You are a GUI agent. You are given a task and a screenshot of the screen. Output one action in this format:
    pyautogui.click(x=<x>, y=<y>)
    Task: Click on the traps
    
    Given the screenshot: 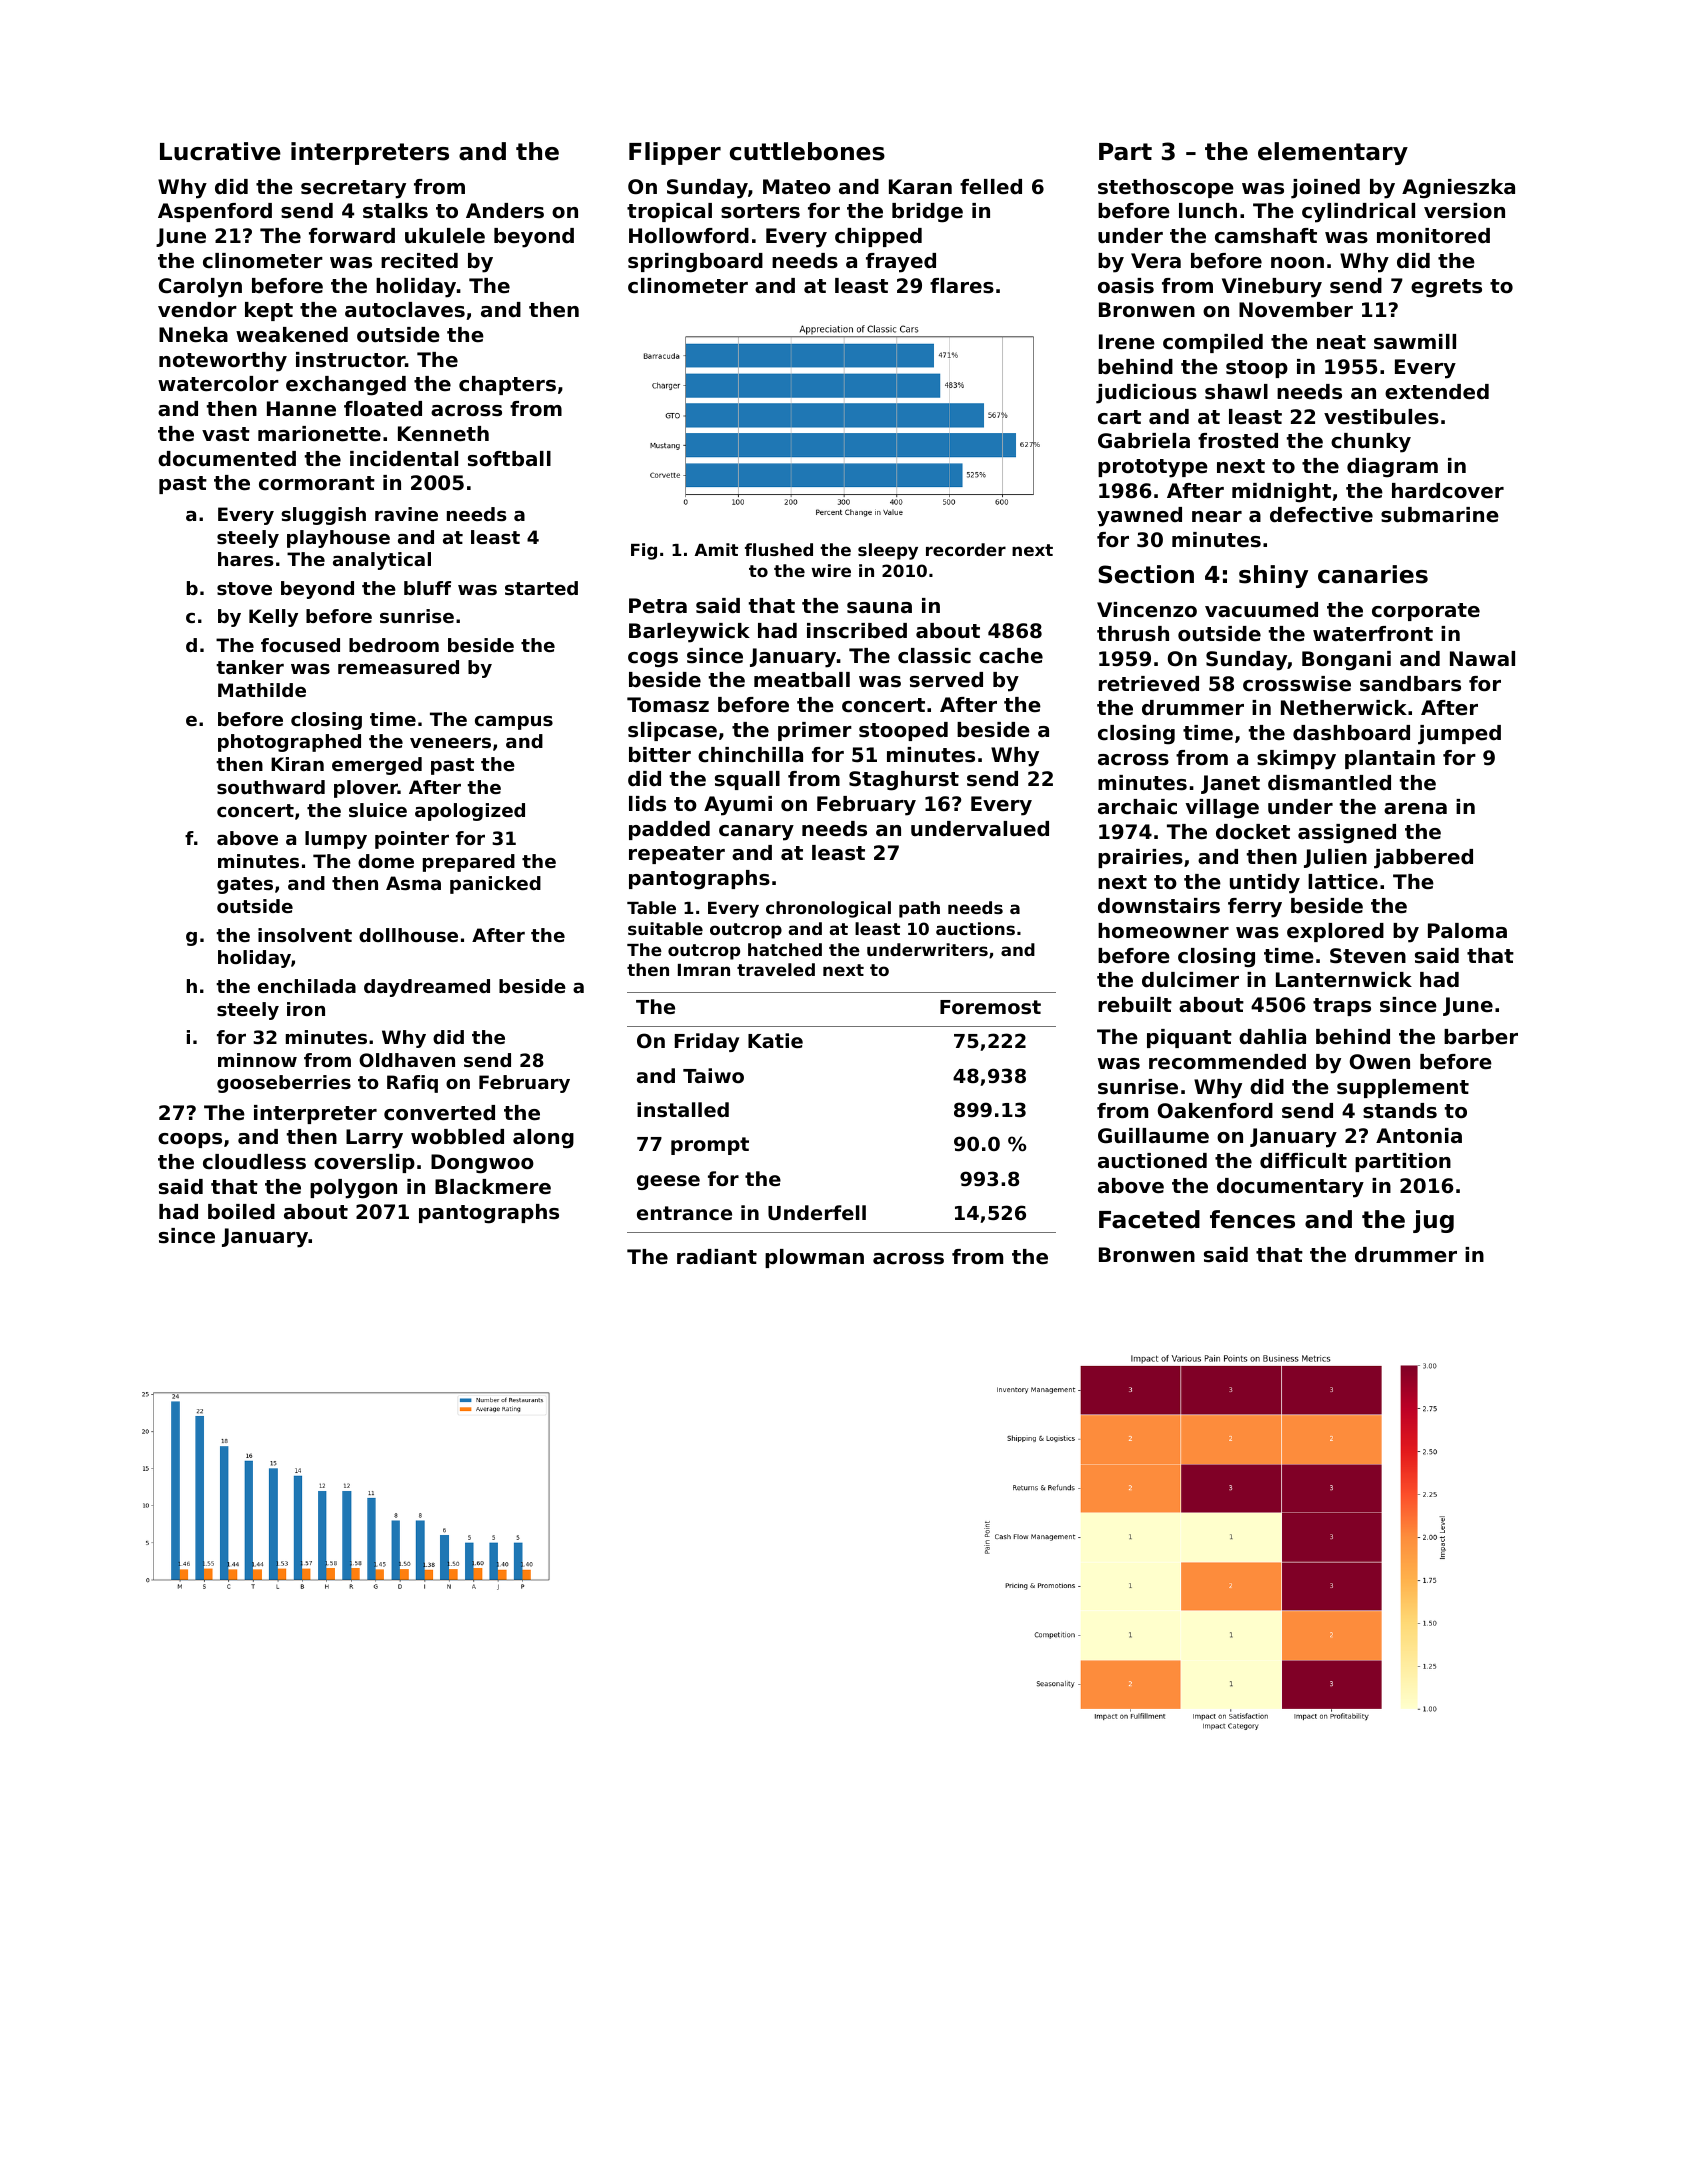 What is the action you would take?
    pyautogui.click(x=1342, y=1007)
